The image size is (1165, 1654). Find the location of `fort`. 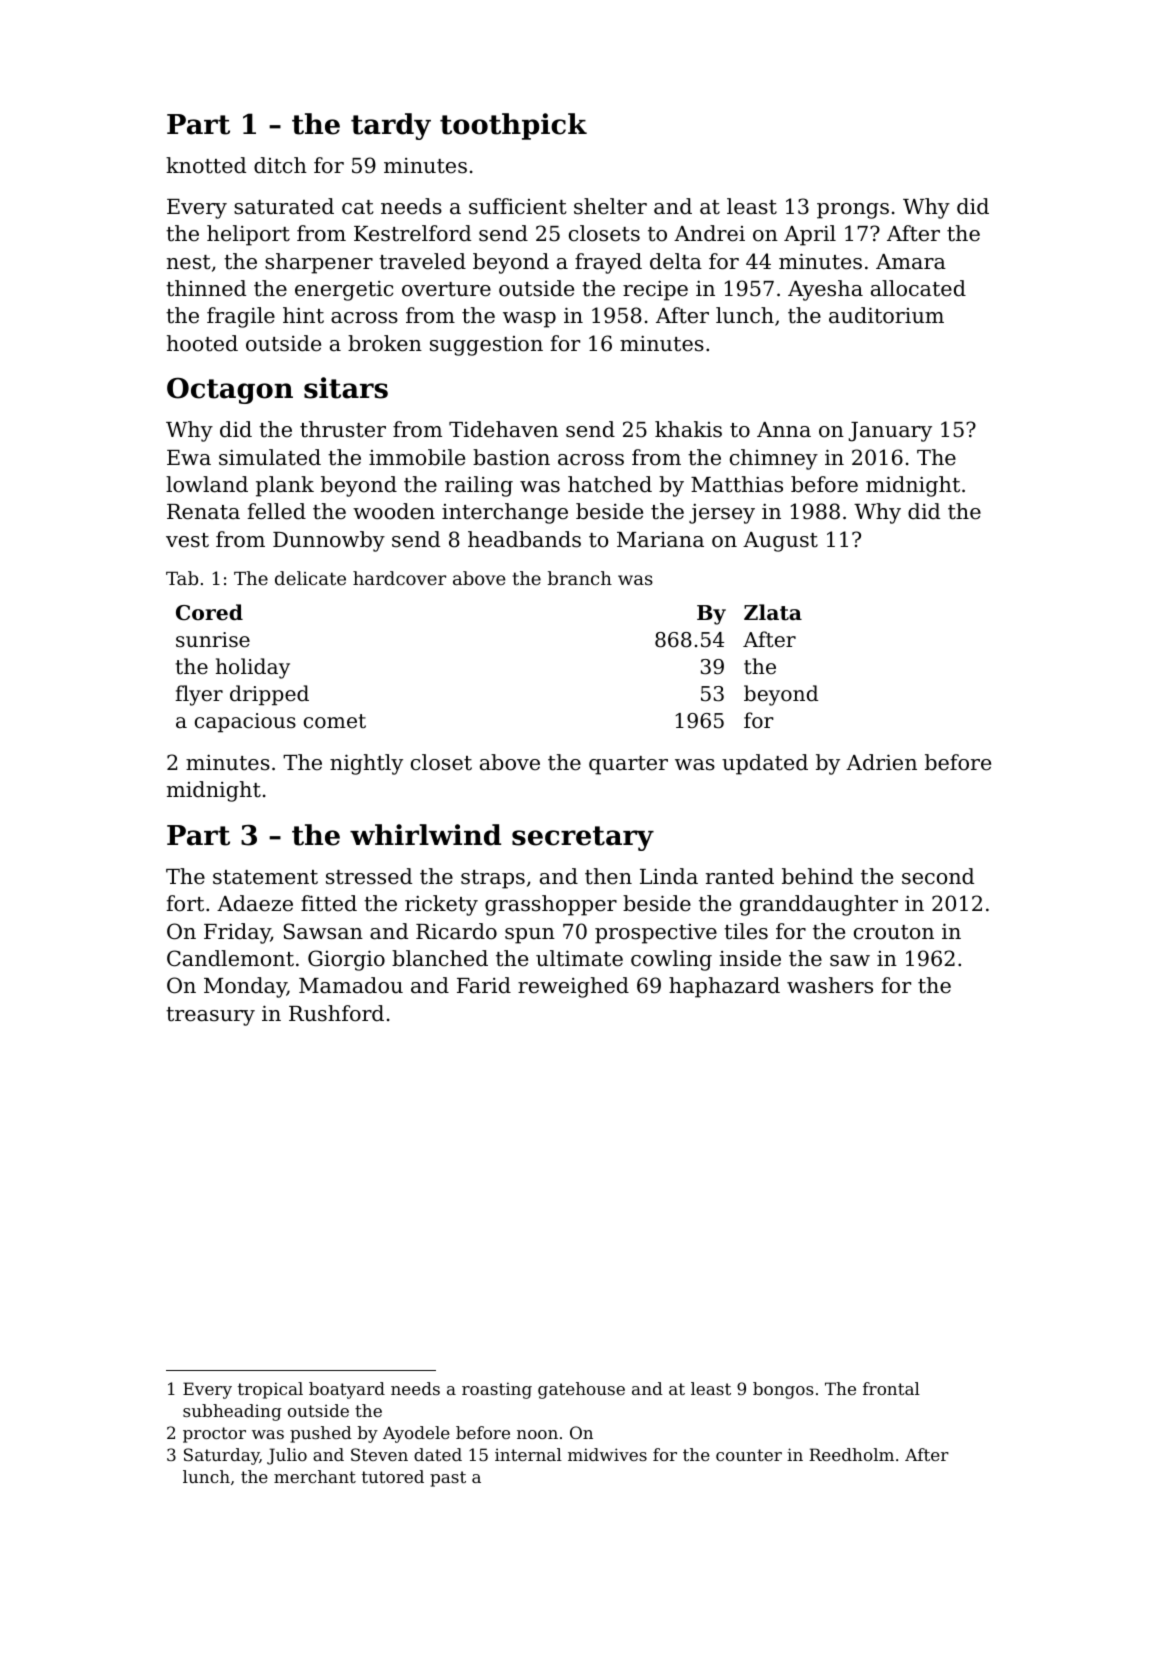

fort is located at coordinates (185, 903).
